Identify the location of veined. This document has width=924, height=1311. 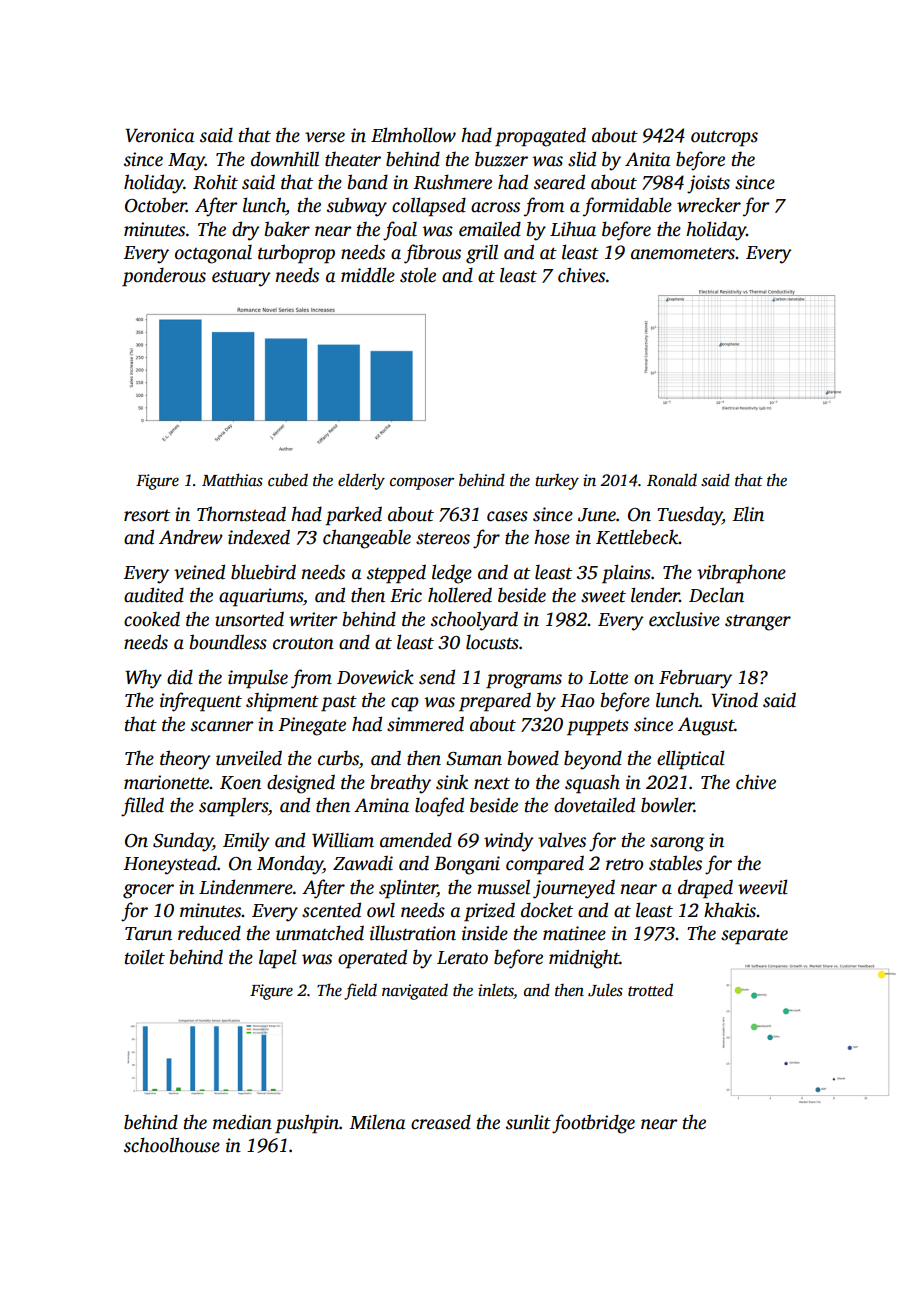
(199, 572).
